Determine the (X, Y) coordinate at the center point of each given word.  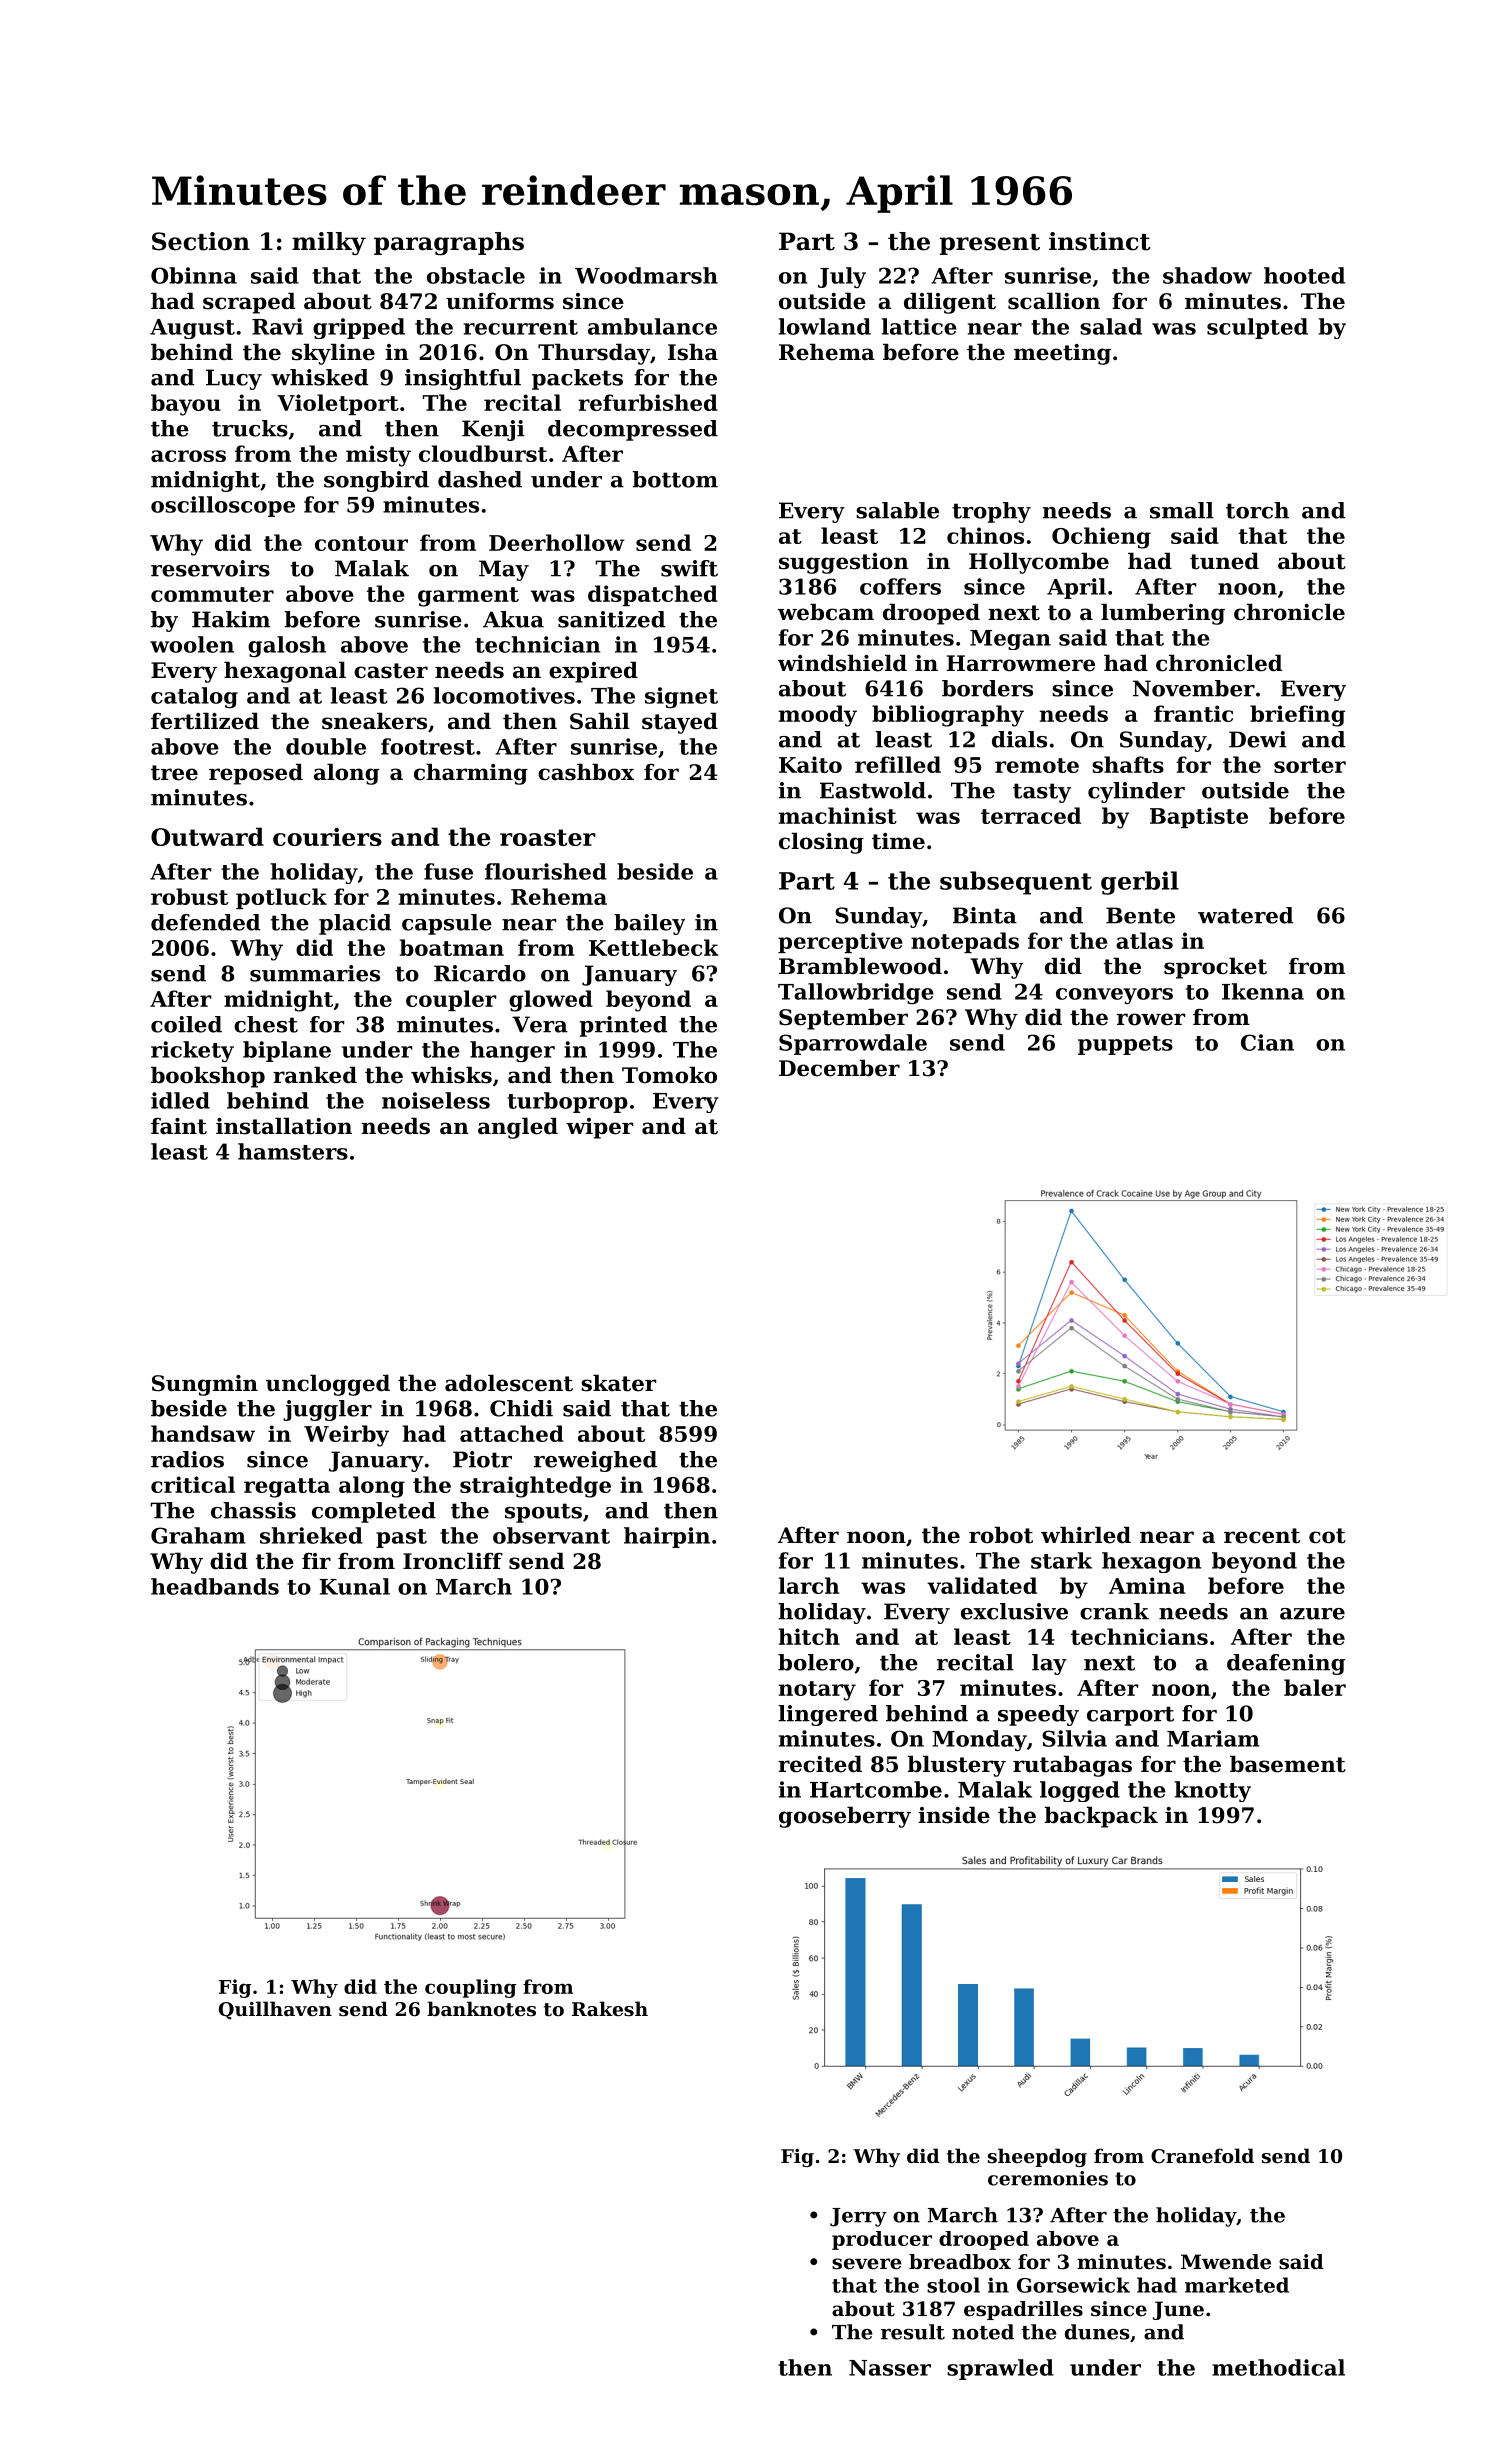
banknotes (481, 2009)
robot (1001, 1535)
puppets (1125, 1045)
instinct (1100, 241)
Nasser (890, 2368)
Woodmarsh (646, 275)
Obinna (194, 275)
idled (180, 1100)
